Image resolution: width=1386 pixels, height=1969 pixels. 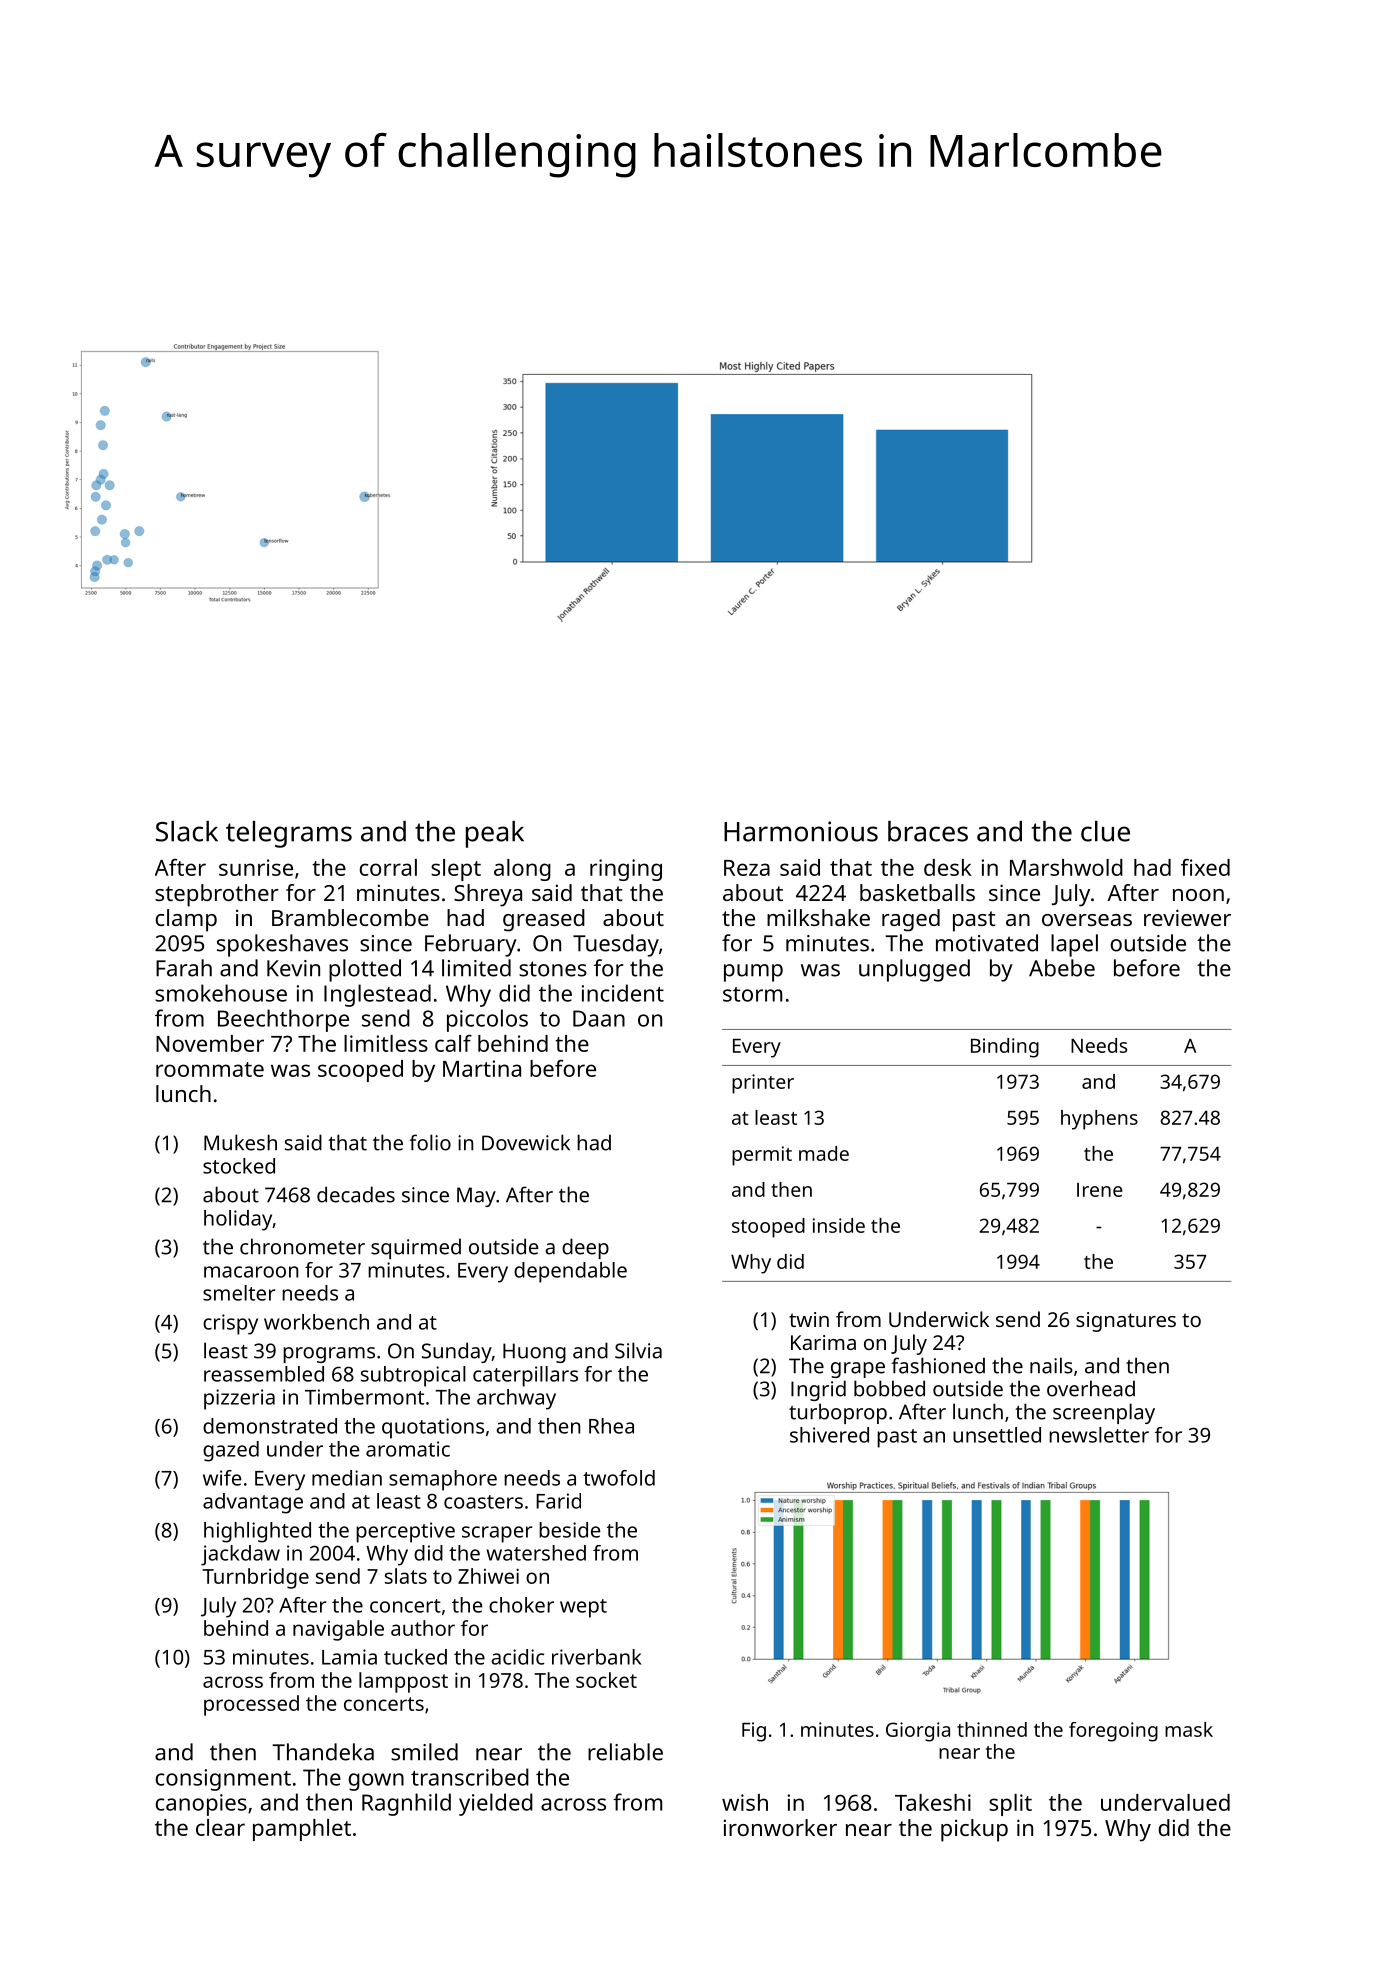 I want to click on hyphens, so click(x=1099, y=1120).
